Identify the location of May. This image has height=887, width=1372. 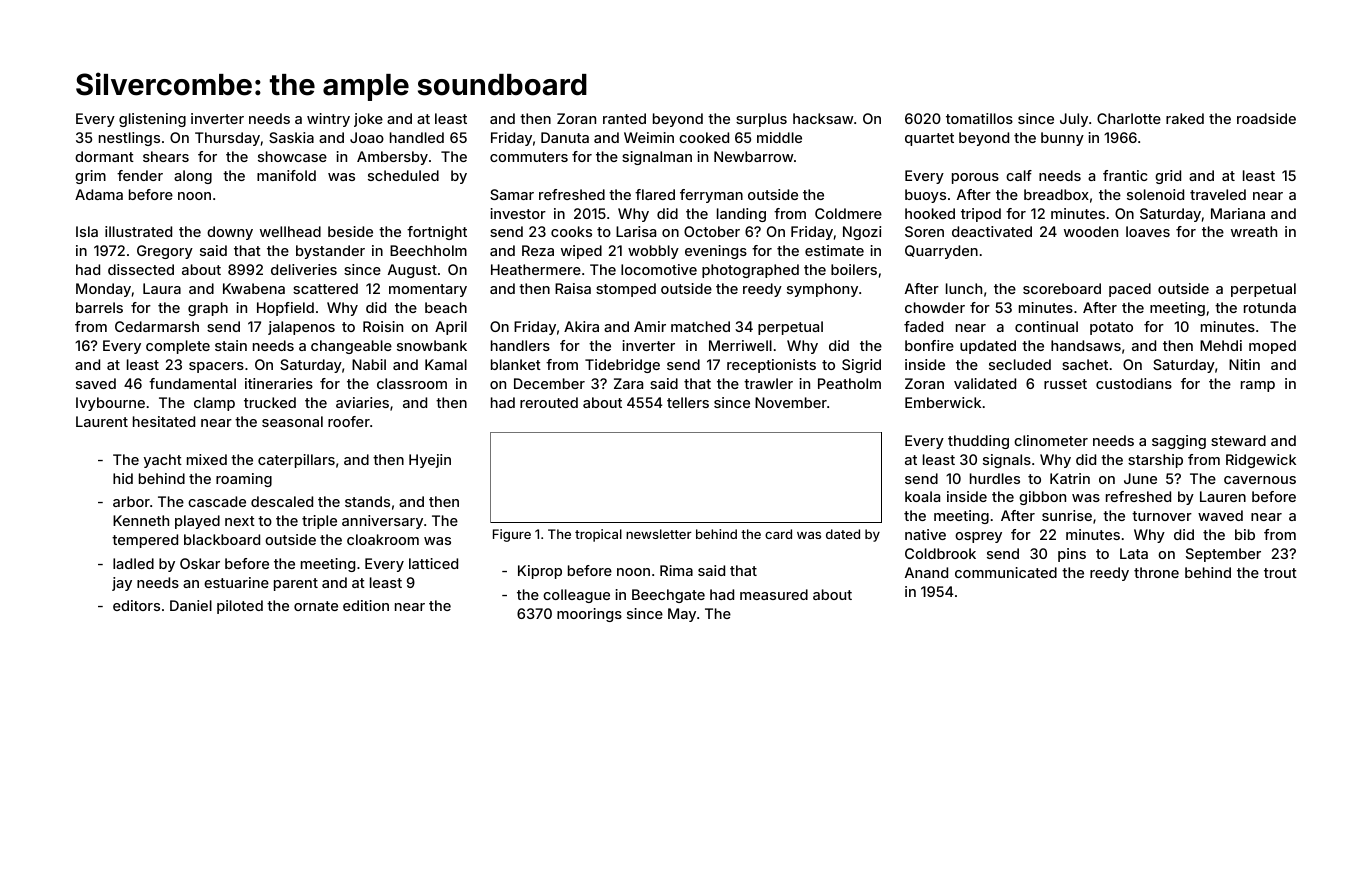
(682, 615).
